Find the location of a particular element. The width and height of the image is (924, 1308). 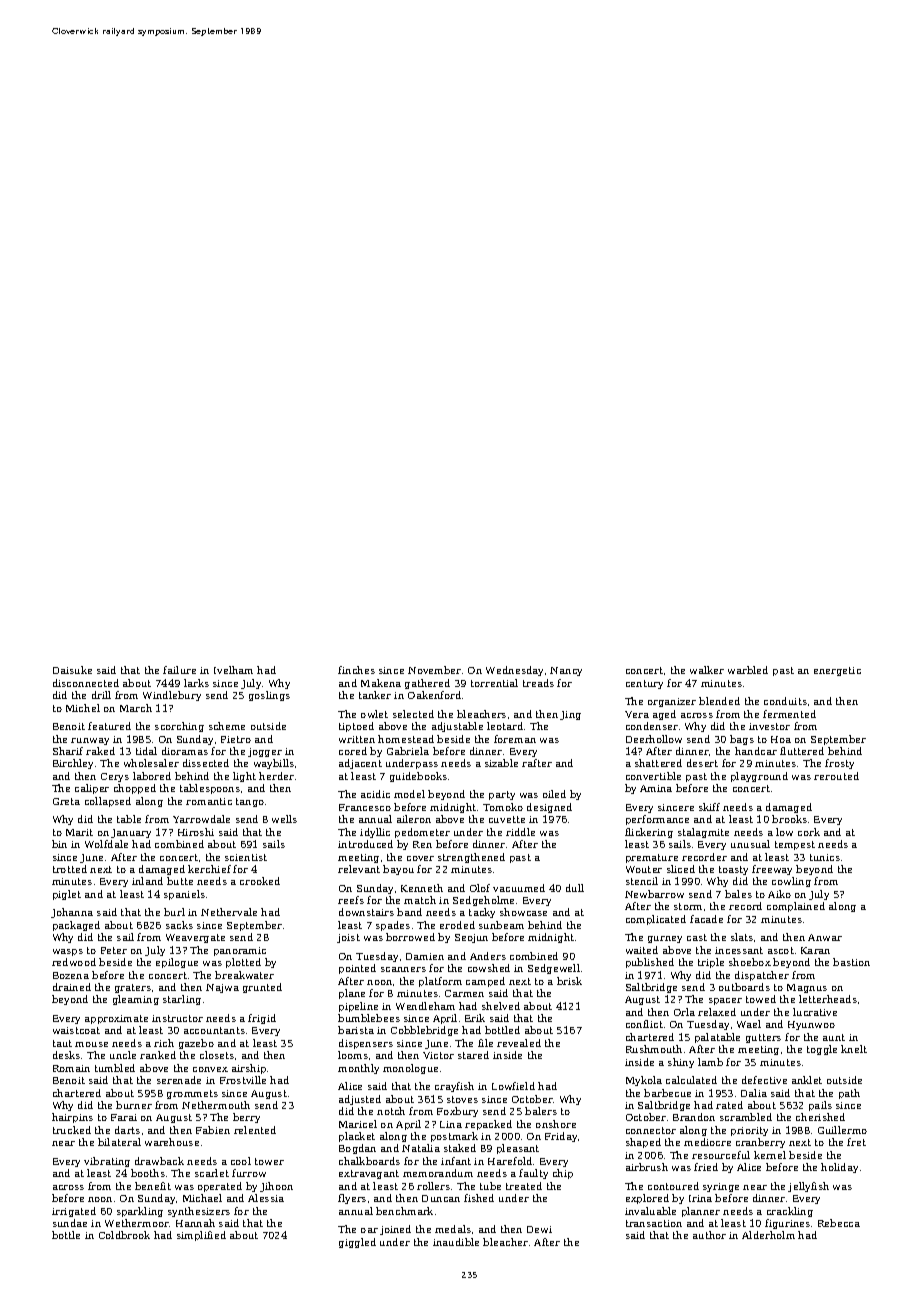

walker is located at coordinates (707, 670).
